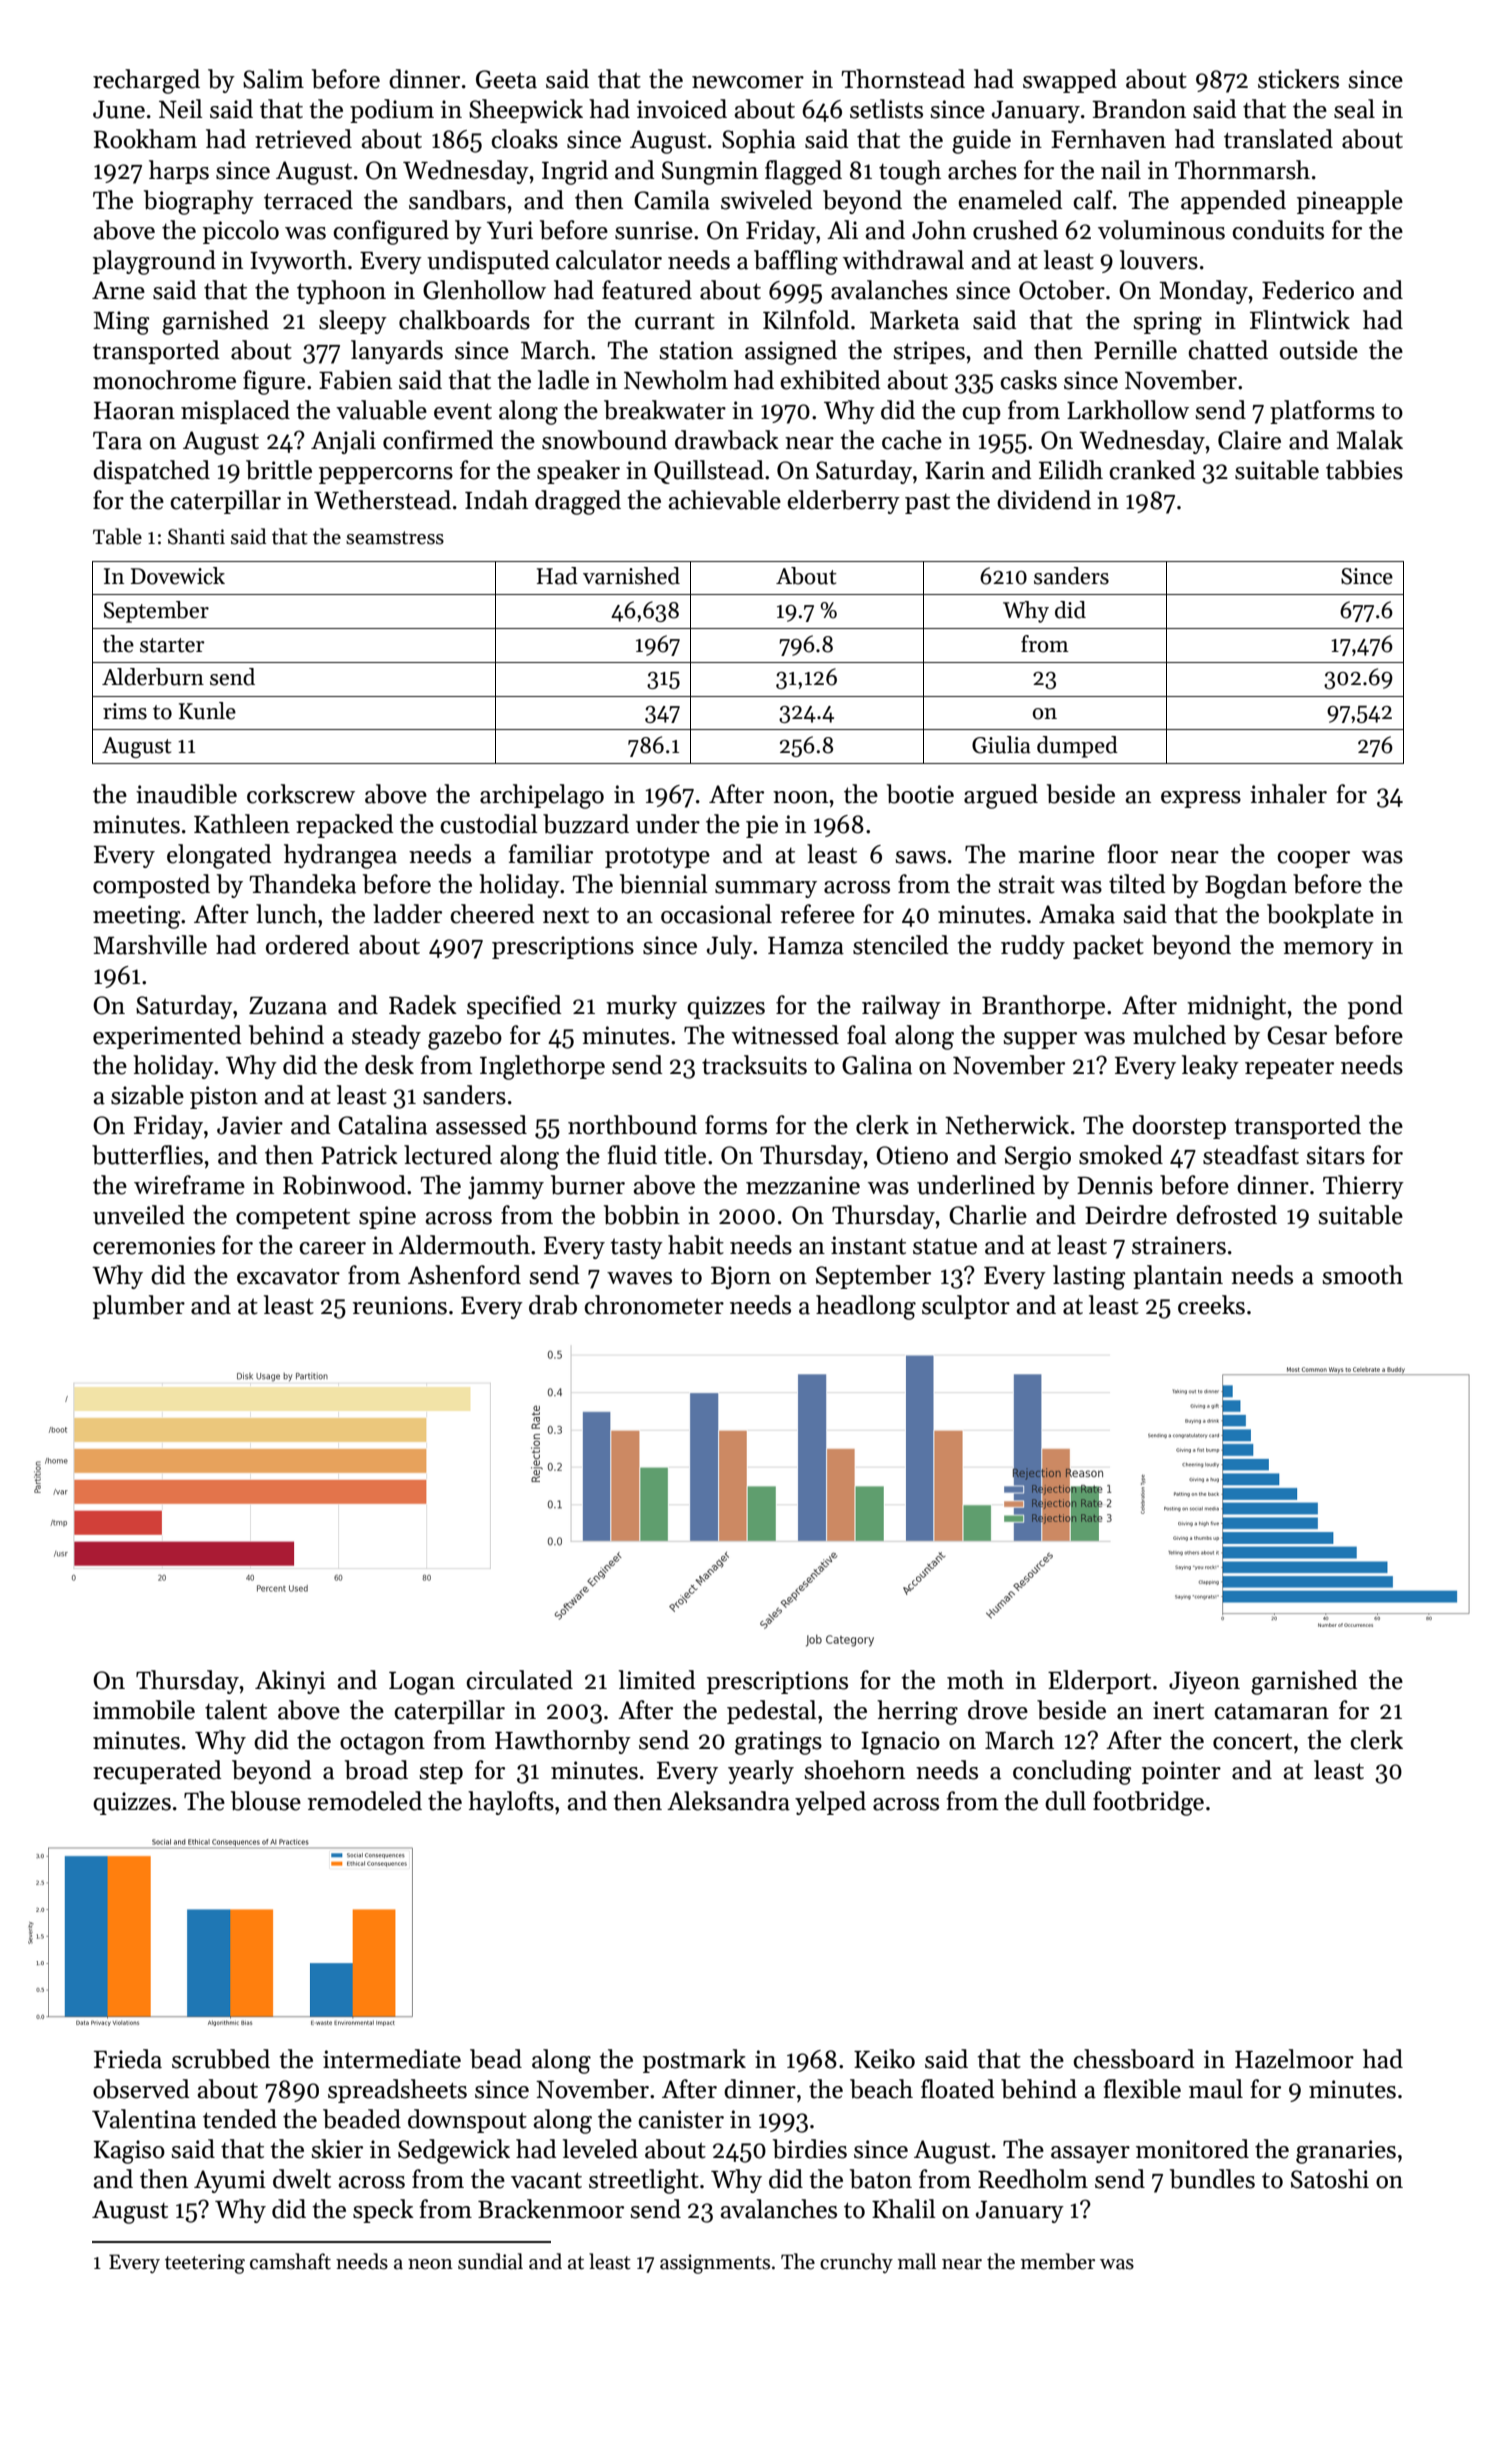 This screenshot has width=1496, height=2464. I want to click on crunchy, so click(856, 2263).
